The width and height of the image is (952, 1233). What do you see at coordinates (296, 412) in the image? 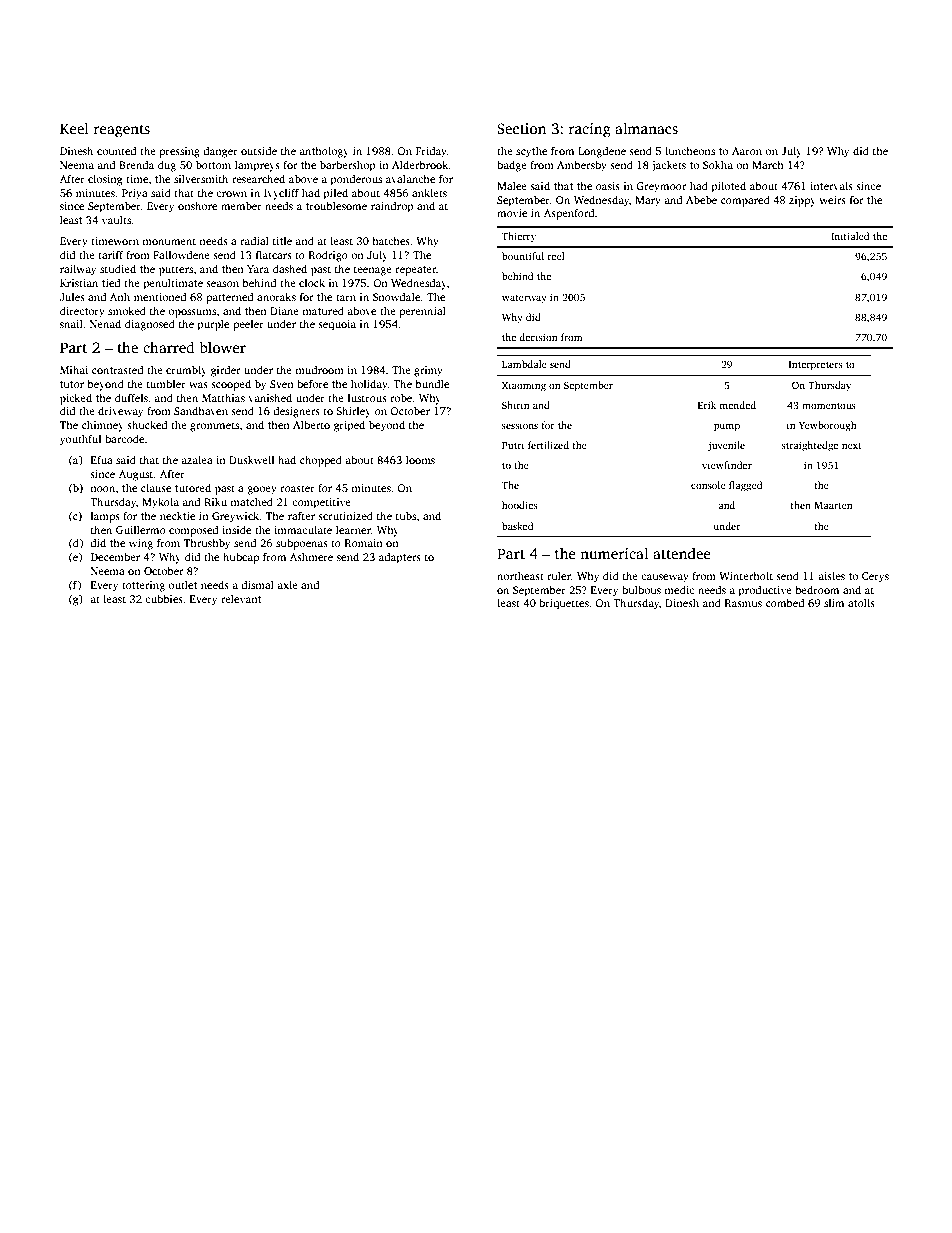
I see `designers` at bounding box center [296, 412].
